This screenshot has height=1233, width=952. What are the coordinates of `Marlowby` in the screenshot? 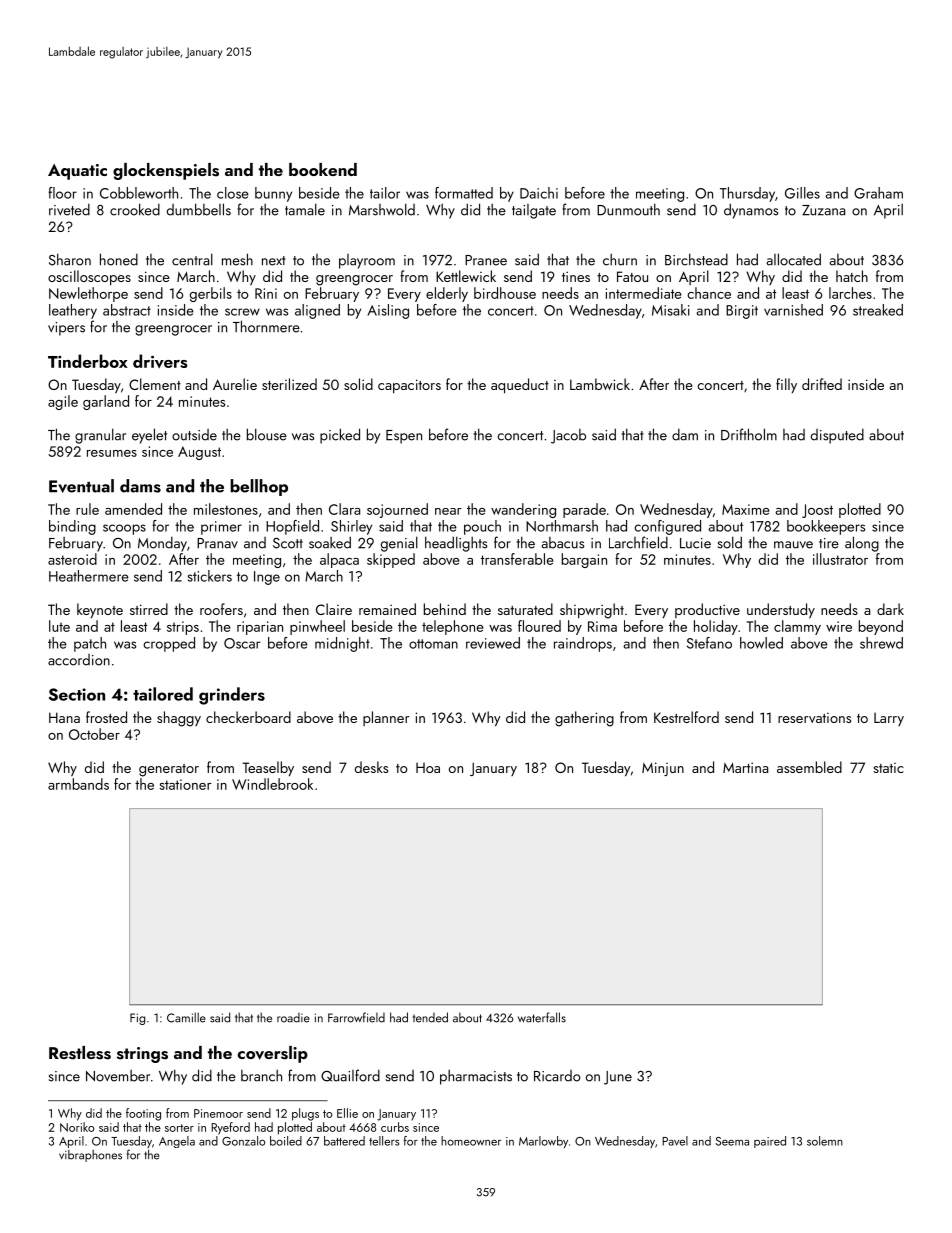 It's located at (543, 1142).
